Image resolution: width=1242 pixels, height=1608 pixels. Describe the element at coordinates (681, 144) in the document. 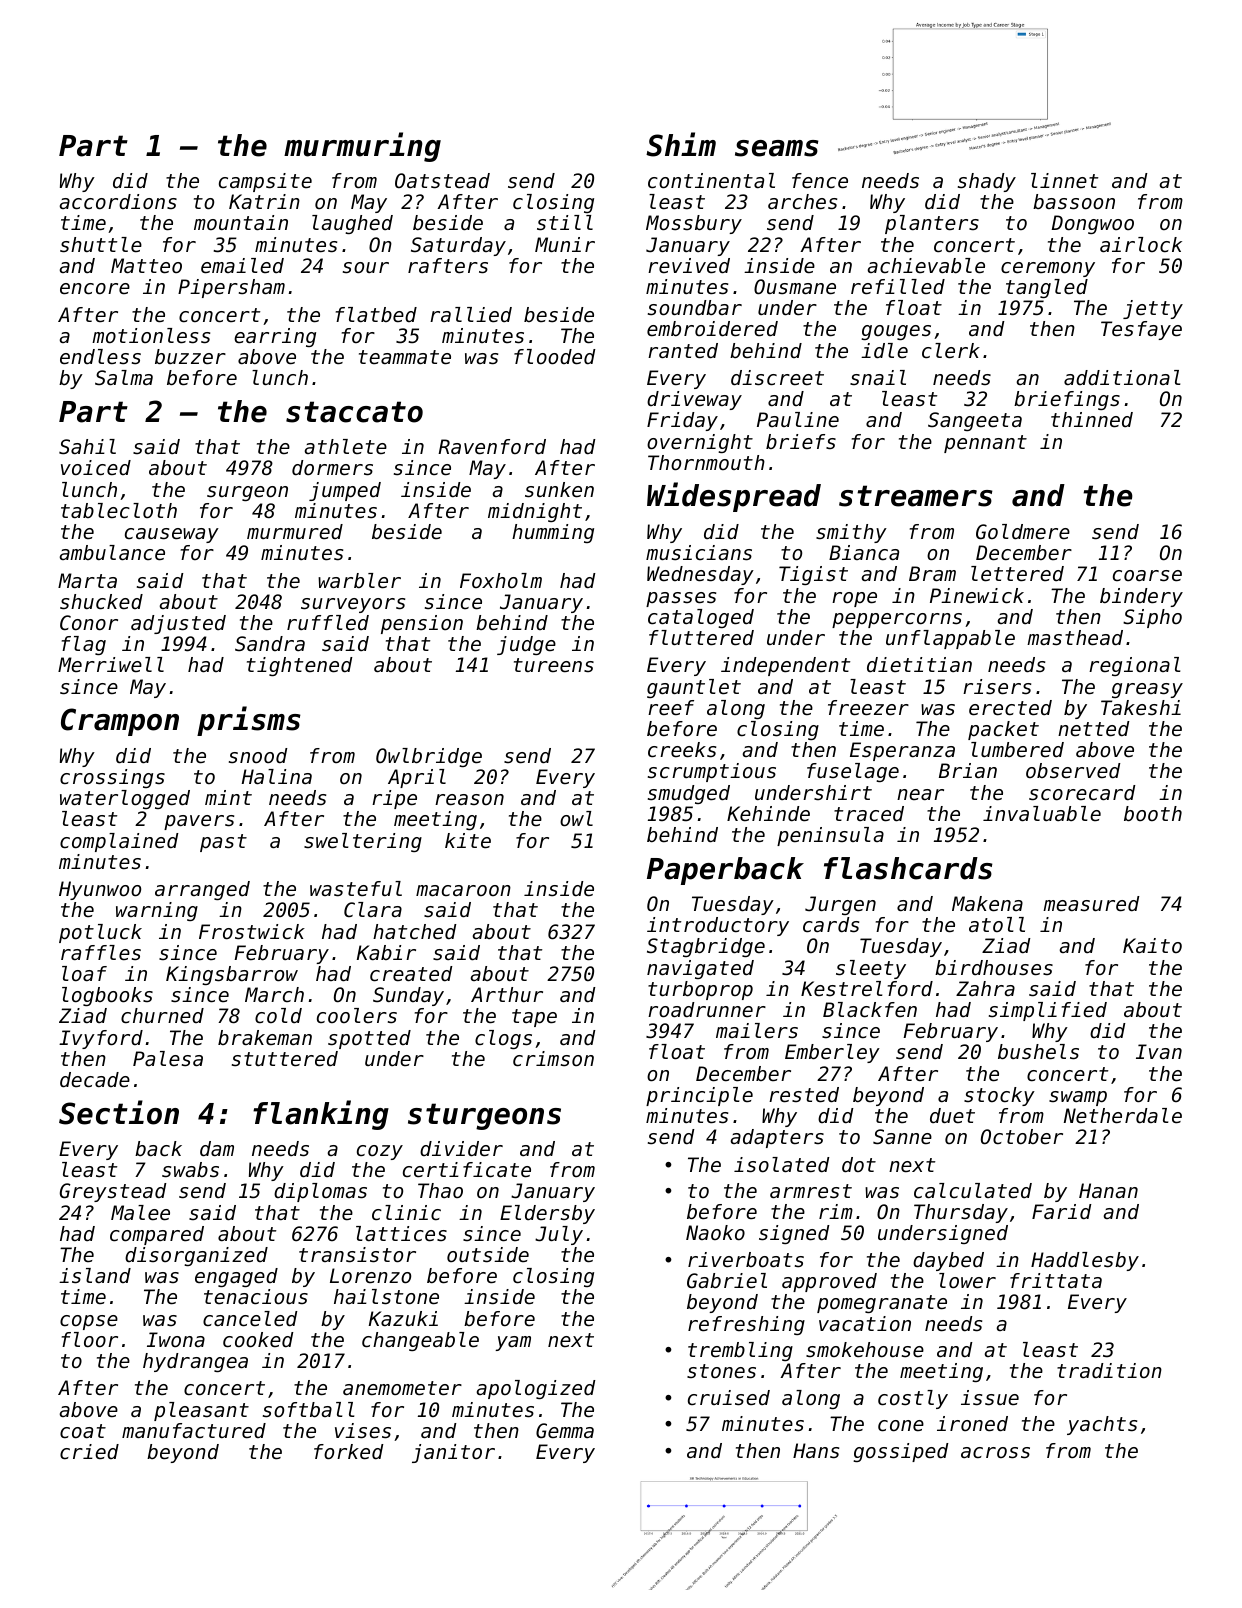

I see `Shim` at that location.
